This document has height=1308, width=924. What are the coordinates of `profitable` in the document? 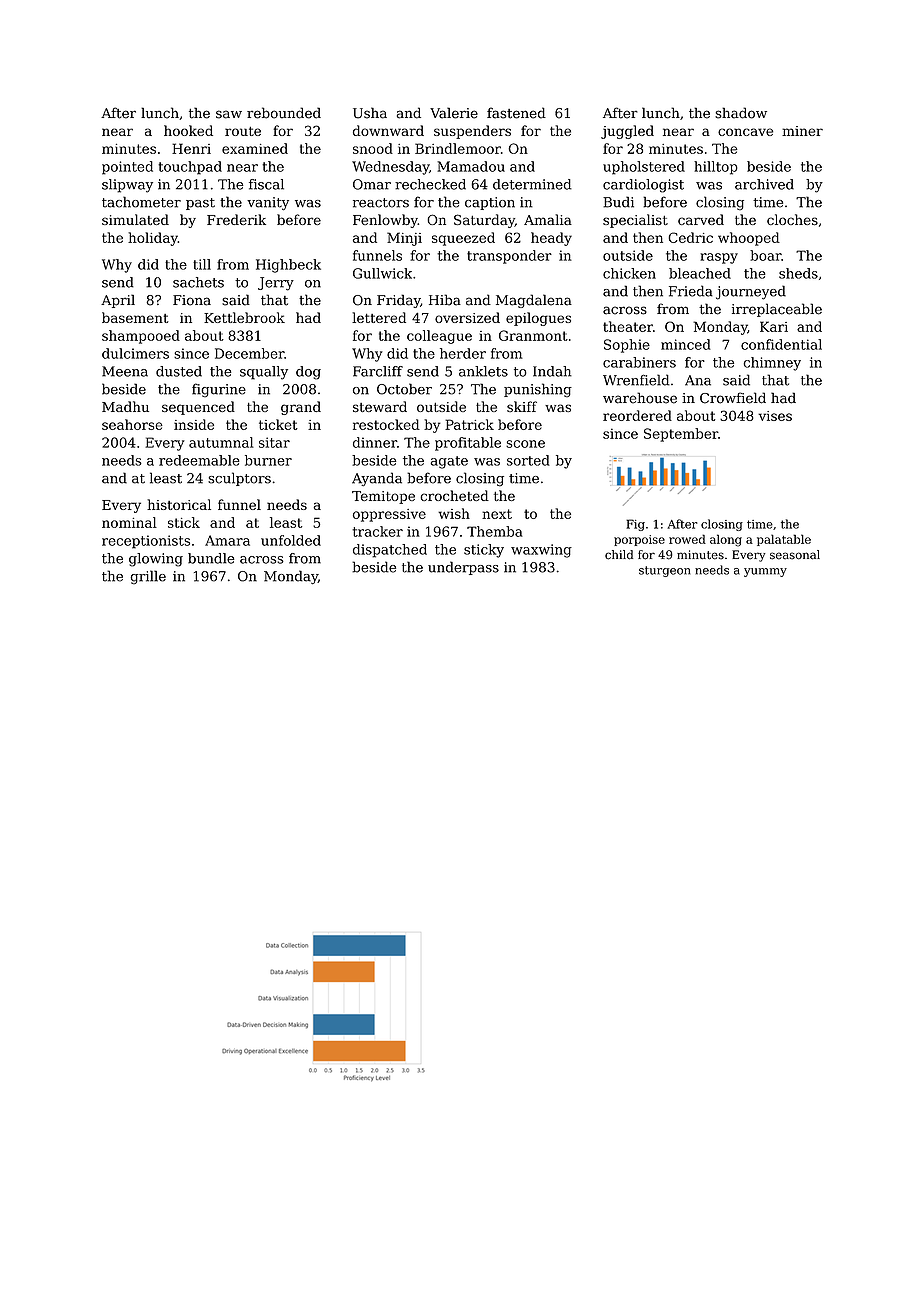 It's located at (468, 444).
